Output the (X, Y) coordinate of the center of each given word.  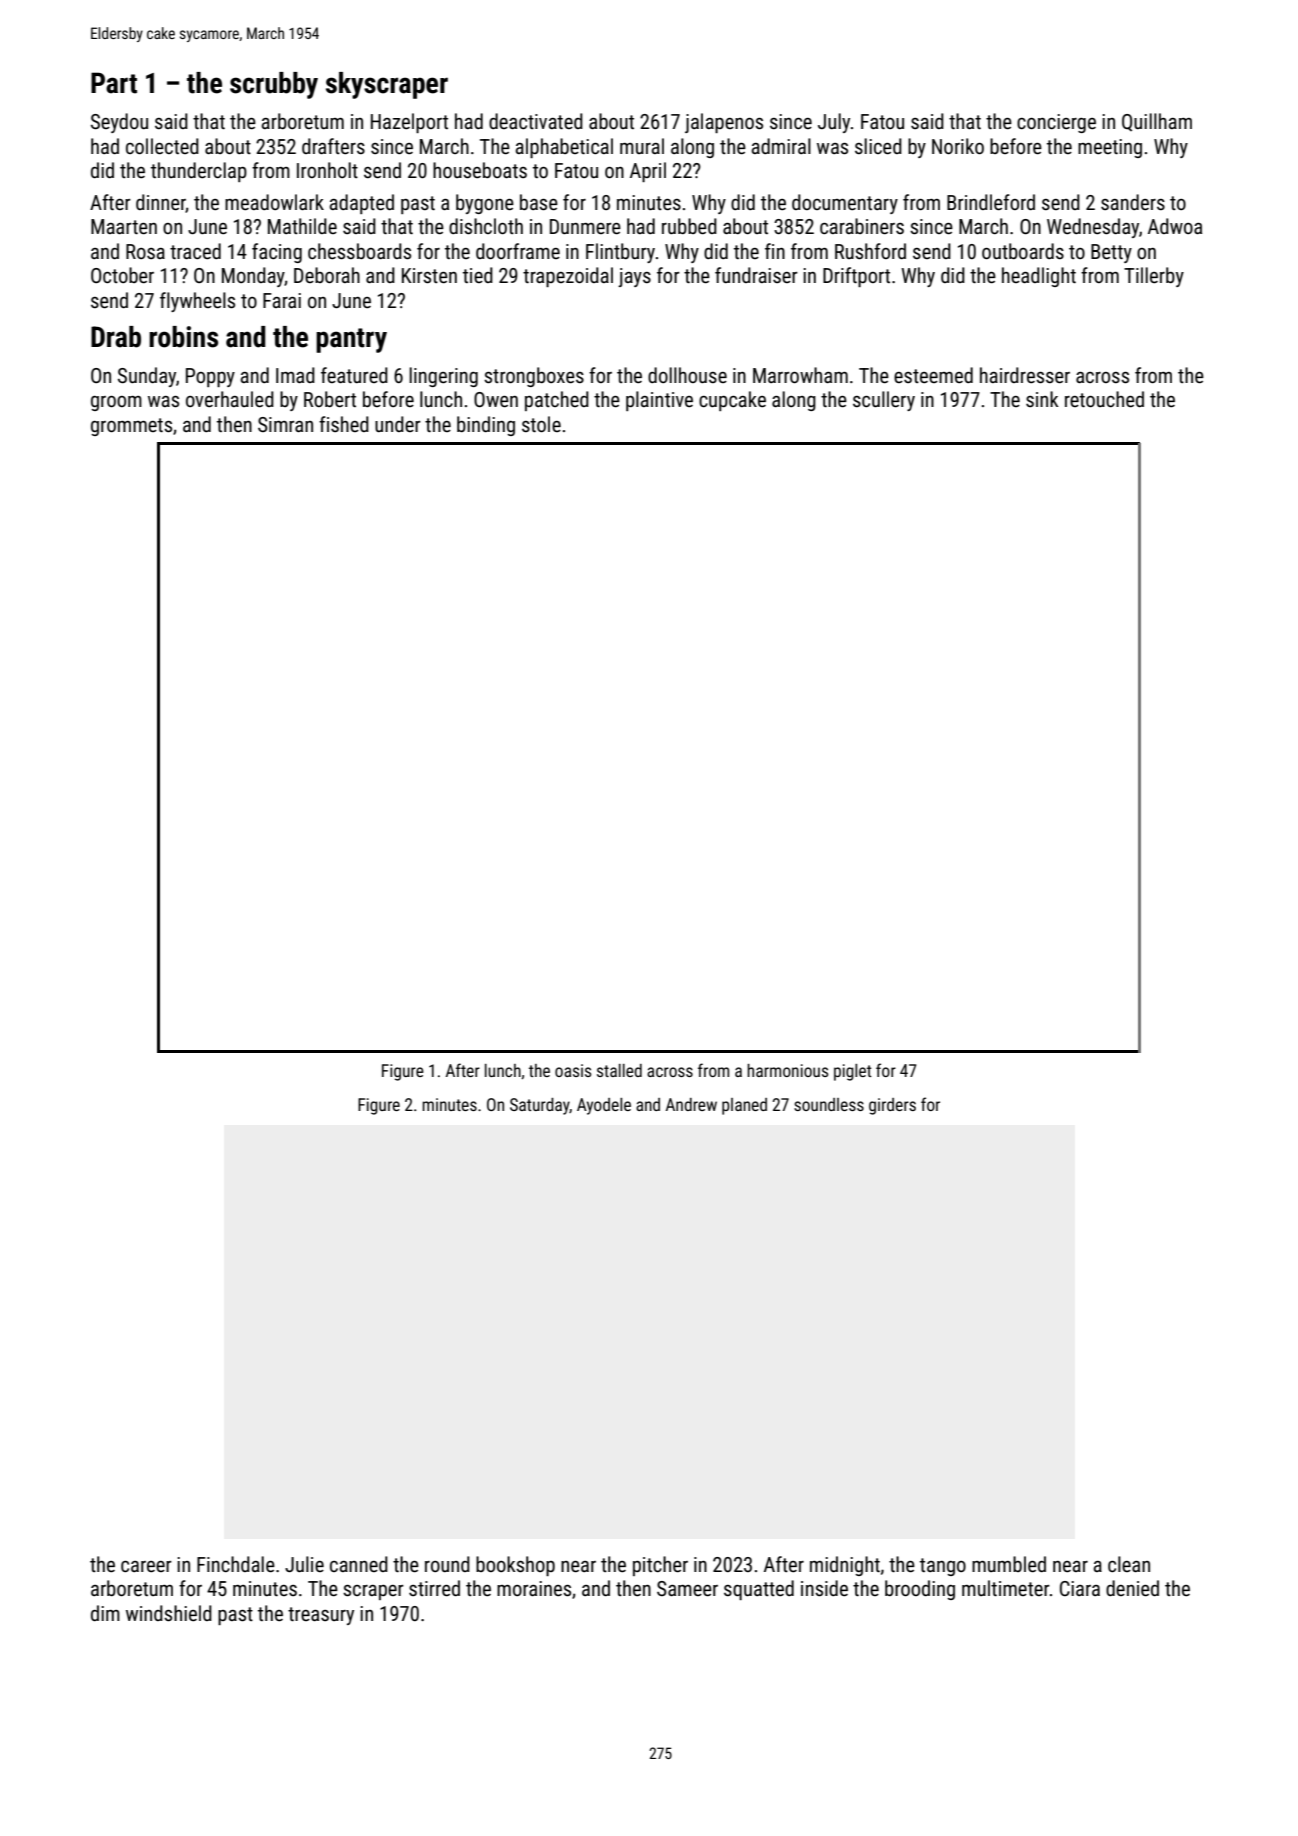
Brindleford (991, 202)
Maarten (124, 227)
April (648, 172)
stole (541, 424)
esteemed (933, 375)
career (146, 1567)
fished (344, 424)
